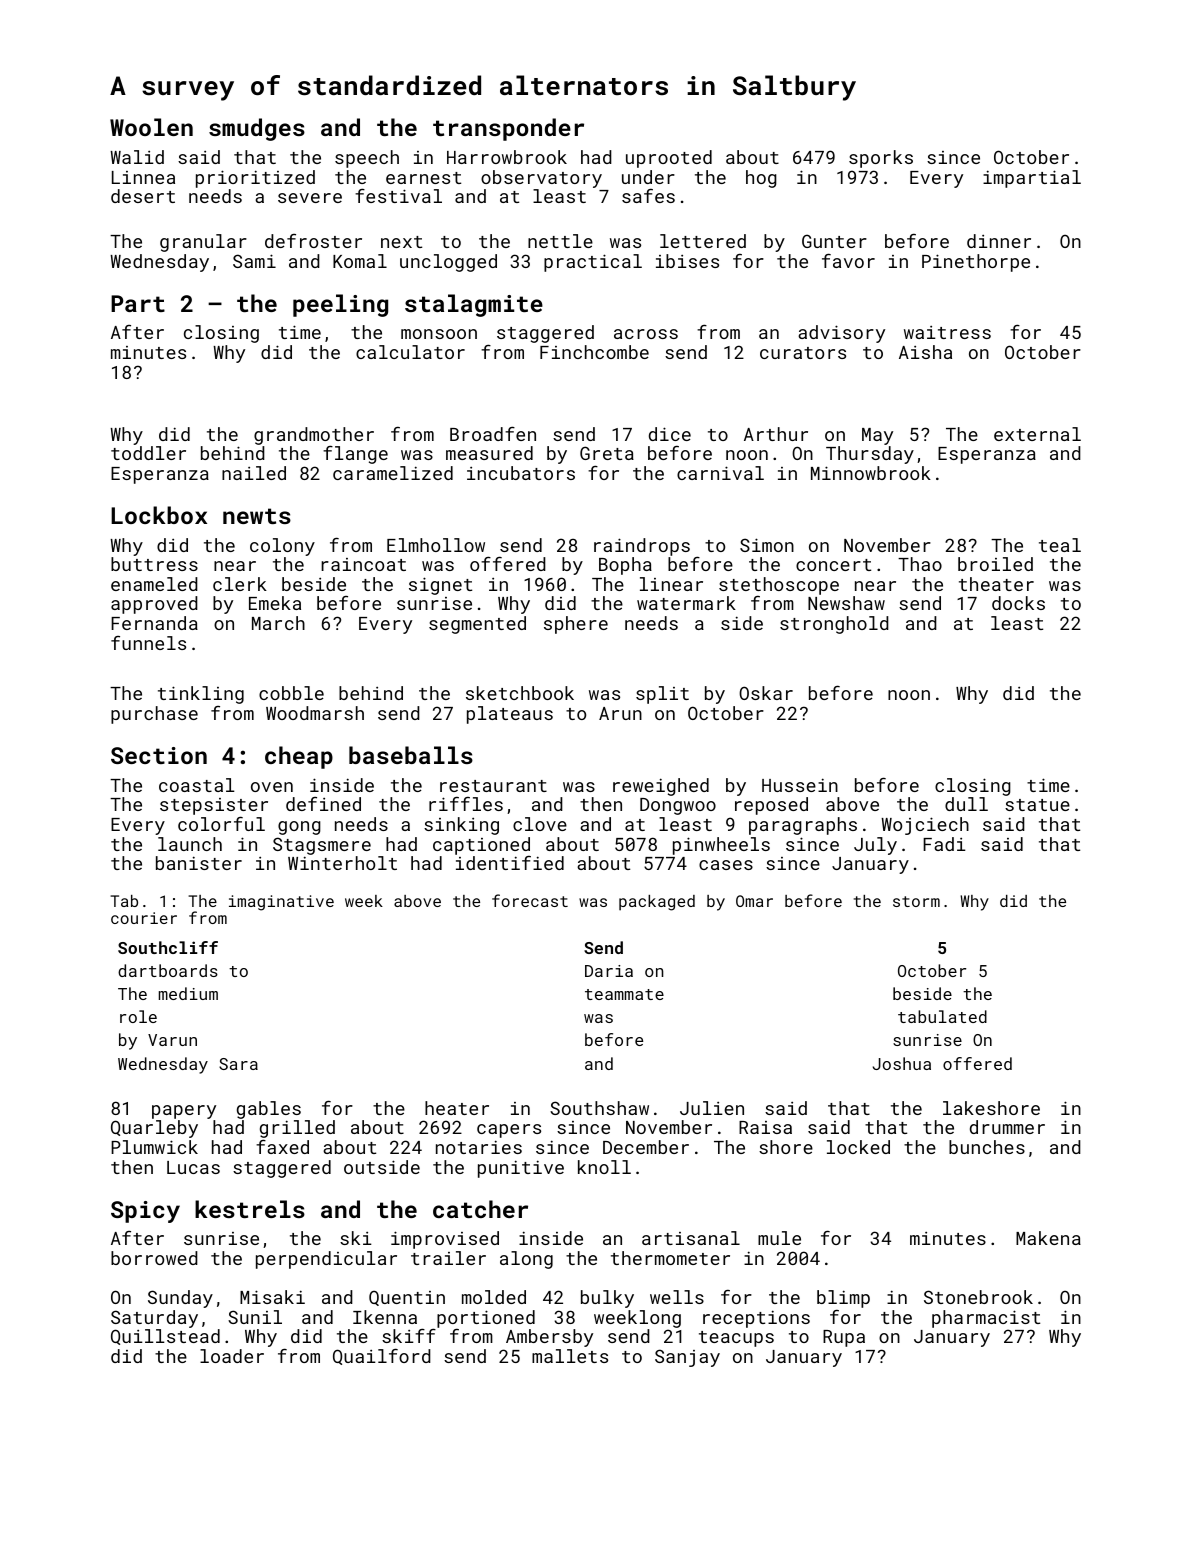 This document has height=1543, width=1192. I want to click on perpendicular, so click(326, 1260).
